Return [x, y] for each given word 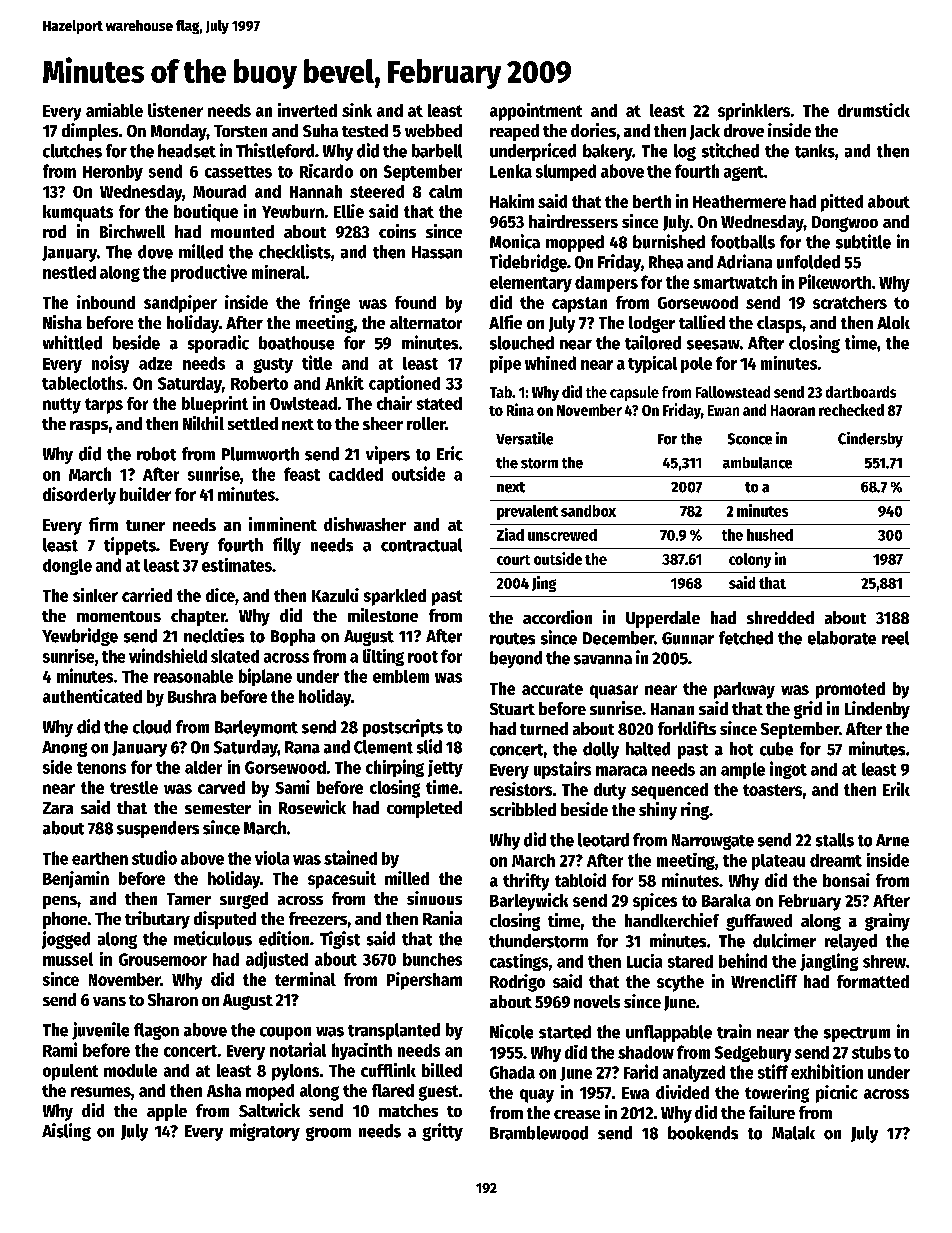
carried [147, 595]
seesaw [713, 345]
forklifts [687, 728]
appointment [536, 112]
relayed [851, 942]
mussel [68, 959]
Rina [520, 409]
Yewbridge [80, 637]
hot [741, 749]
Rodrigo [517, 983]
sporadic [218, 344]
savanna [603, 660]
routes [512, 639]
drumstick [874, 110]
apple [167, 1112]
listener [175, 110]
